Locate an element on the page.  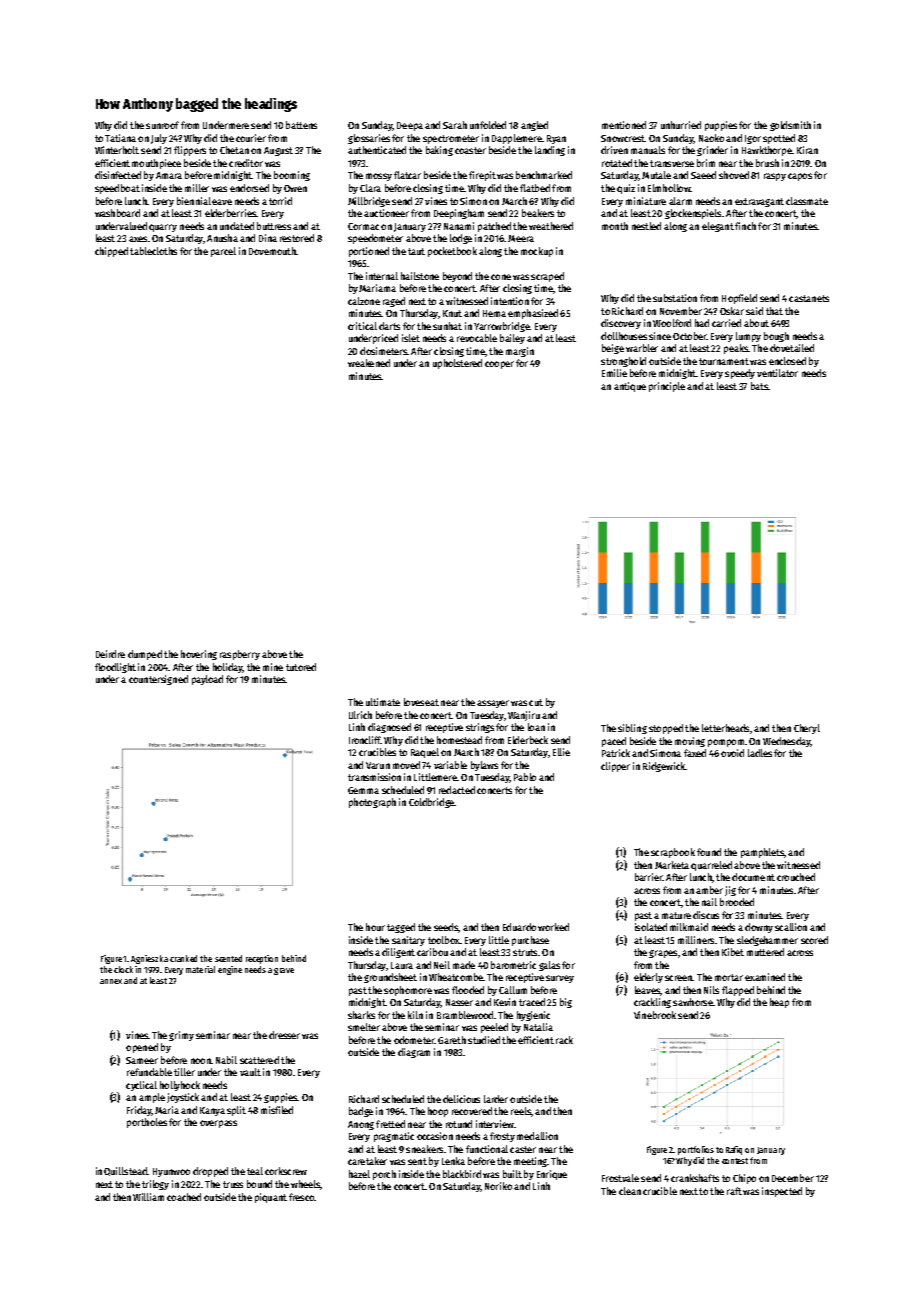
unfolded is located at coordinates (488, 125).
